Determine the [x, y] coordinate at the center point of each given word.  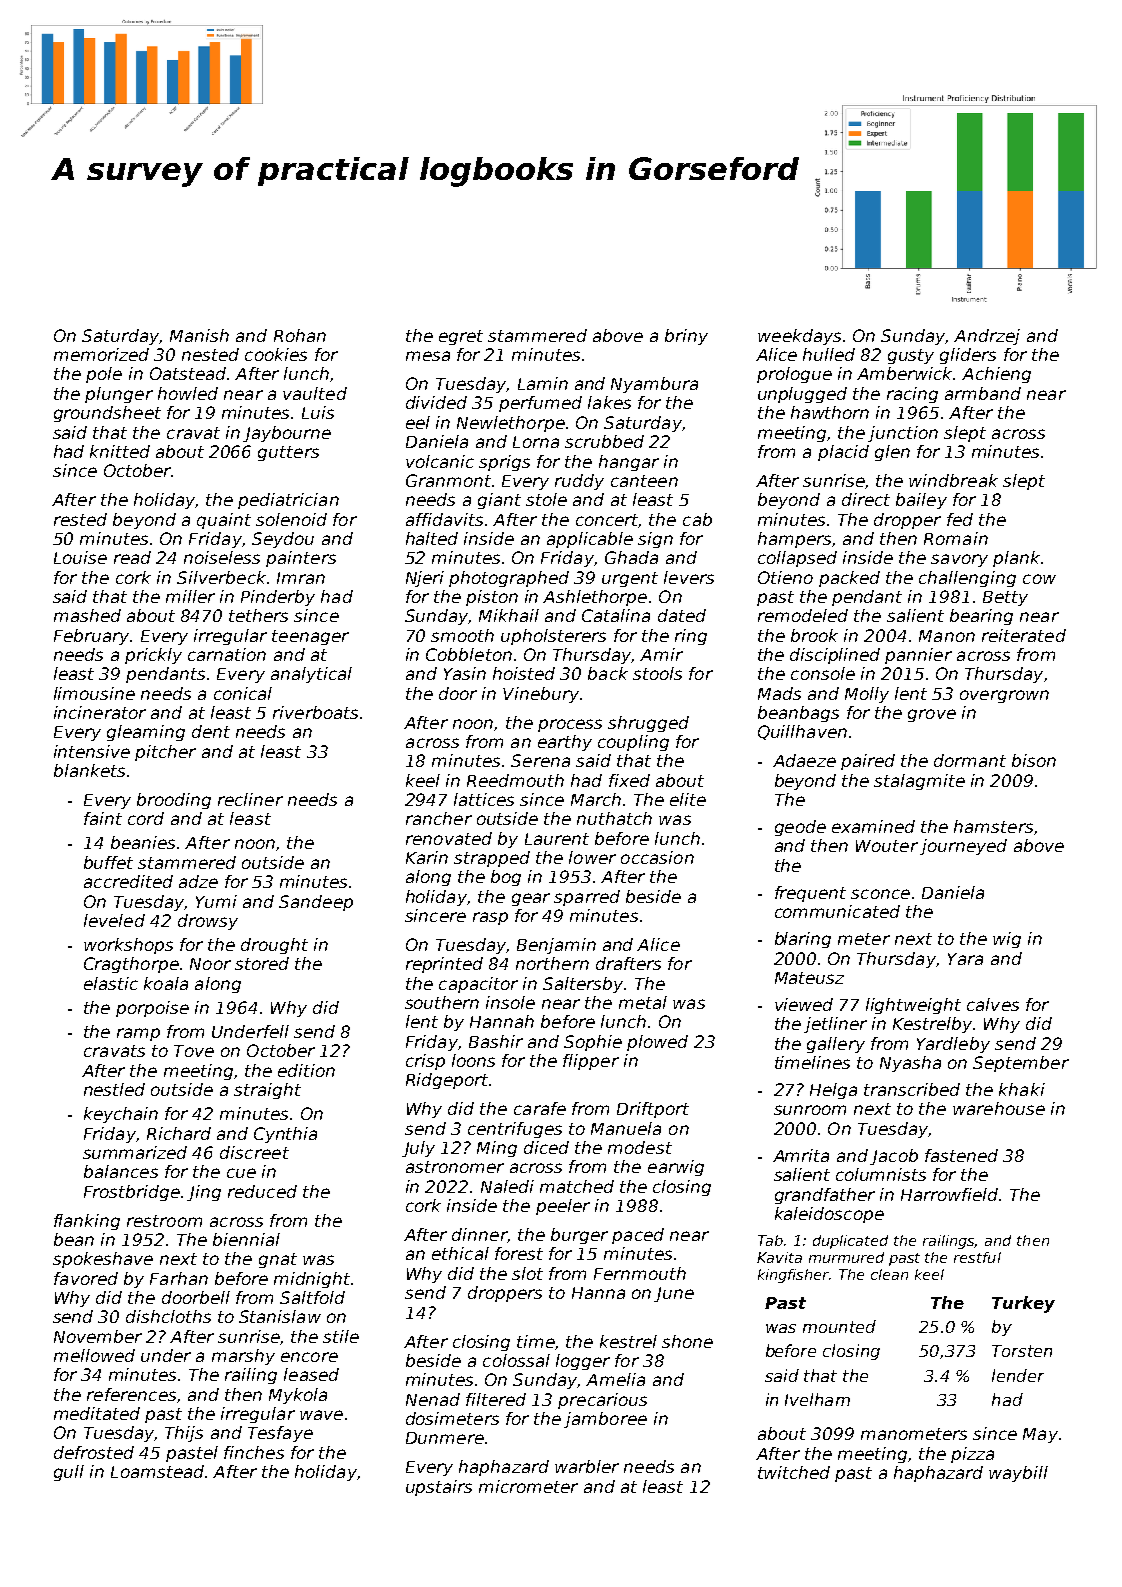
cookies [276, 354]
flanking [87, 1222]
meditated [97, 1413]
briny [686, 337]
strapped [492, 859]
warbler [587, 1466]
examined [873, 826]
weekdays [799, 337]
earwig [676, 1168]
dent [211, 731]
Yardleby [953, 1045]
